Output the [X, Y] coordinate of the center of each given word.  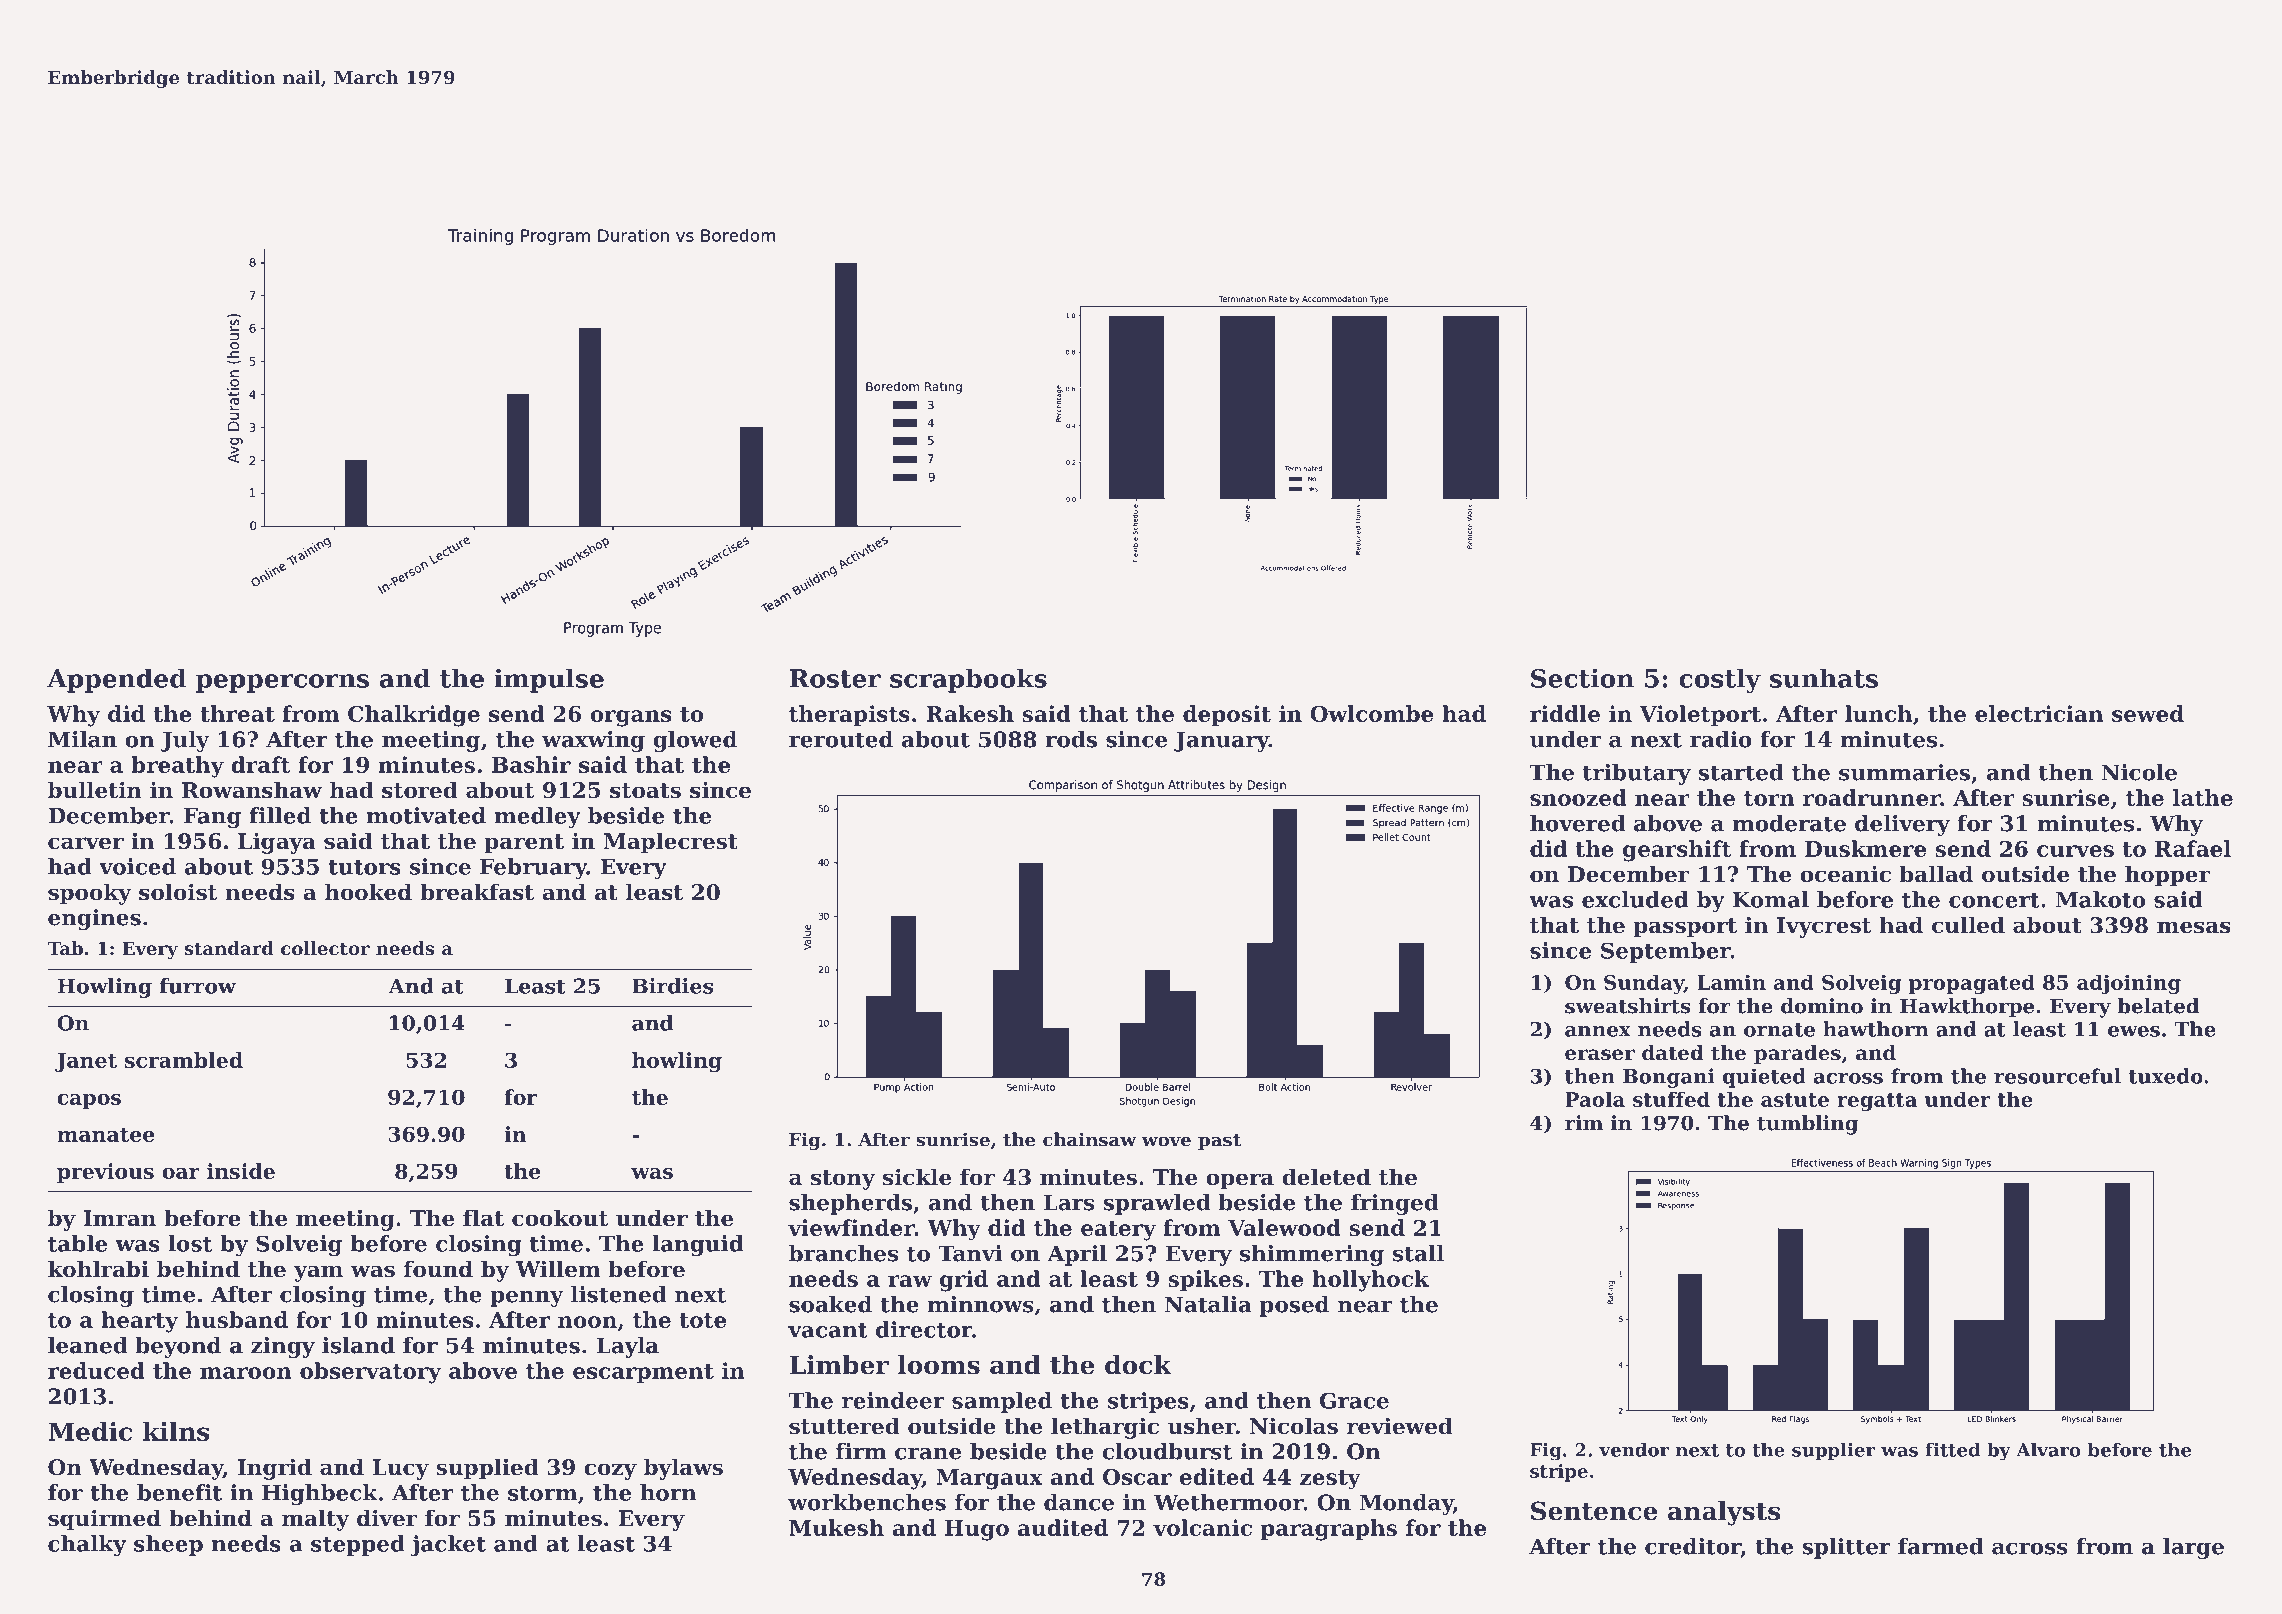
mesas [2194, 927]
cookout [560, 1218]
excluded [1635, 899]
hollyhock [1370, 1281]
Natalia [1208, 1304]
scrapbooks [968, 680]
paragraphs [1328, 1530]
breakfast [477, 892]
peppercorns [282, 683]
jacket [448, 1545]
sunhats [1824, 678]
